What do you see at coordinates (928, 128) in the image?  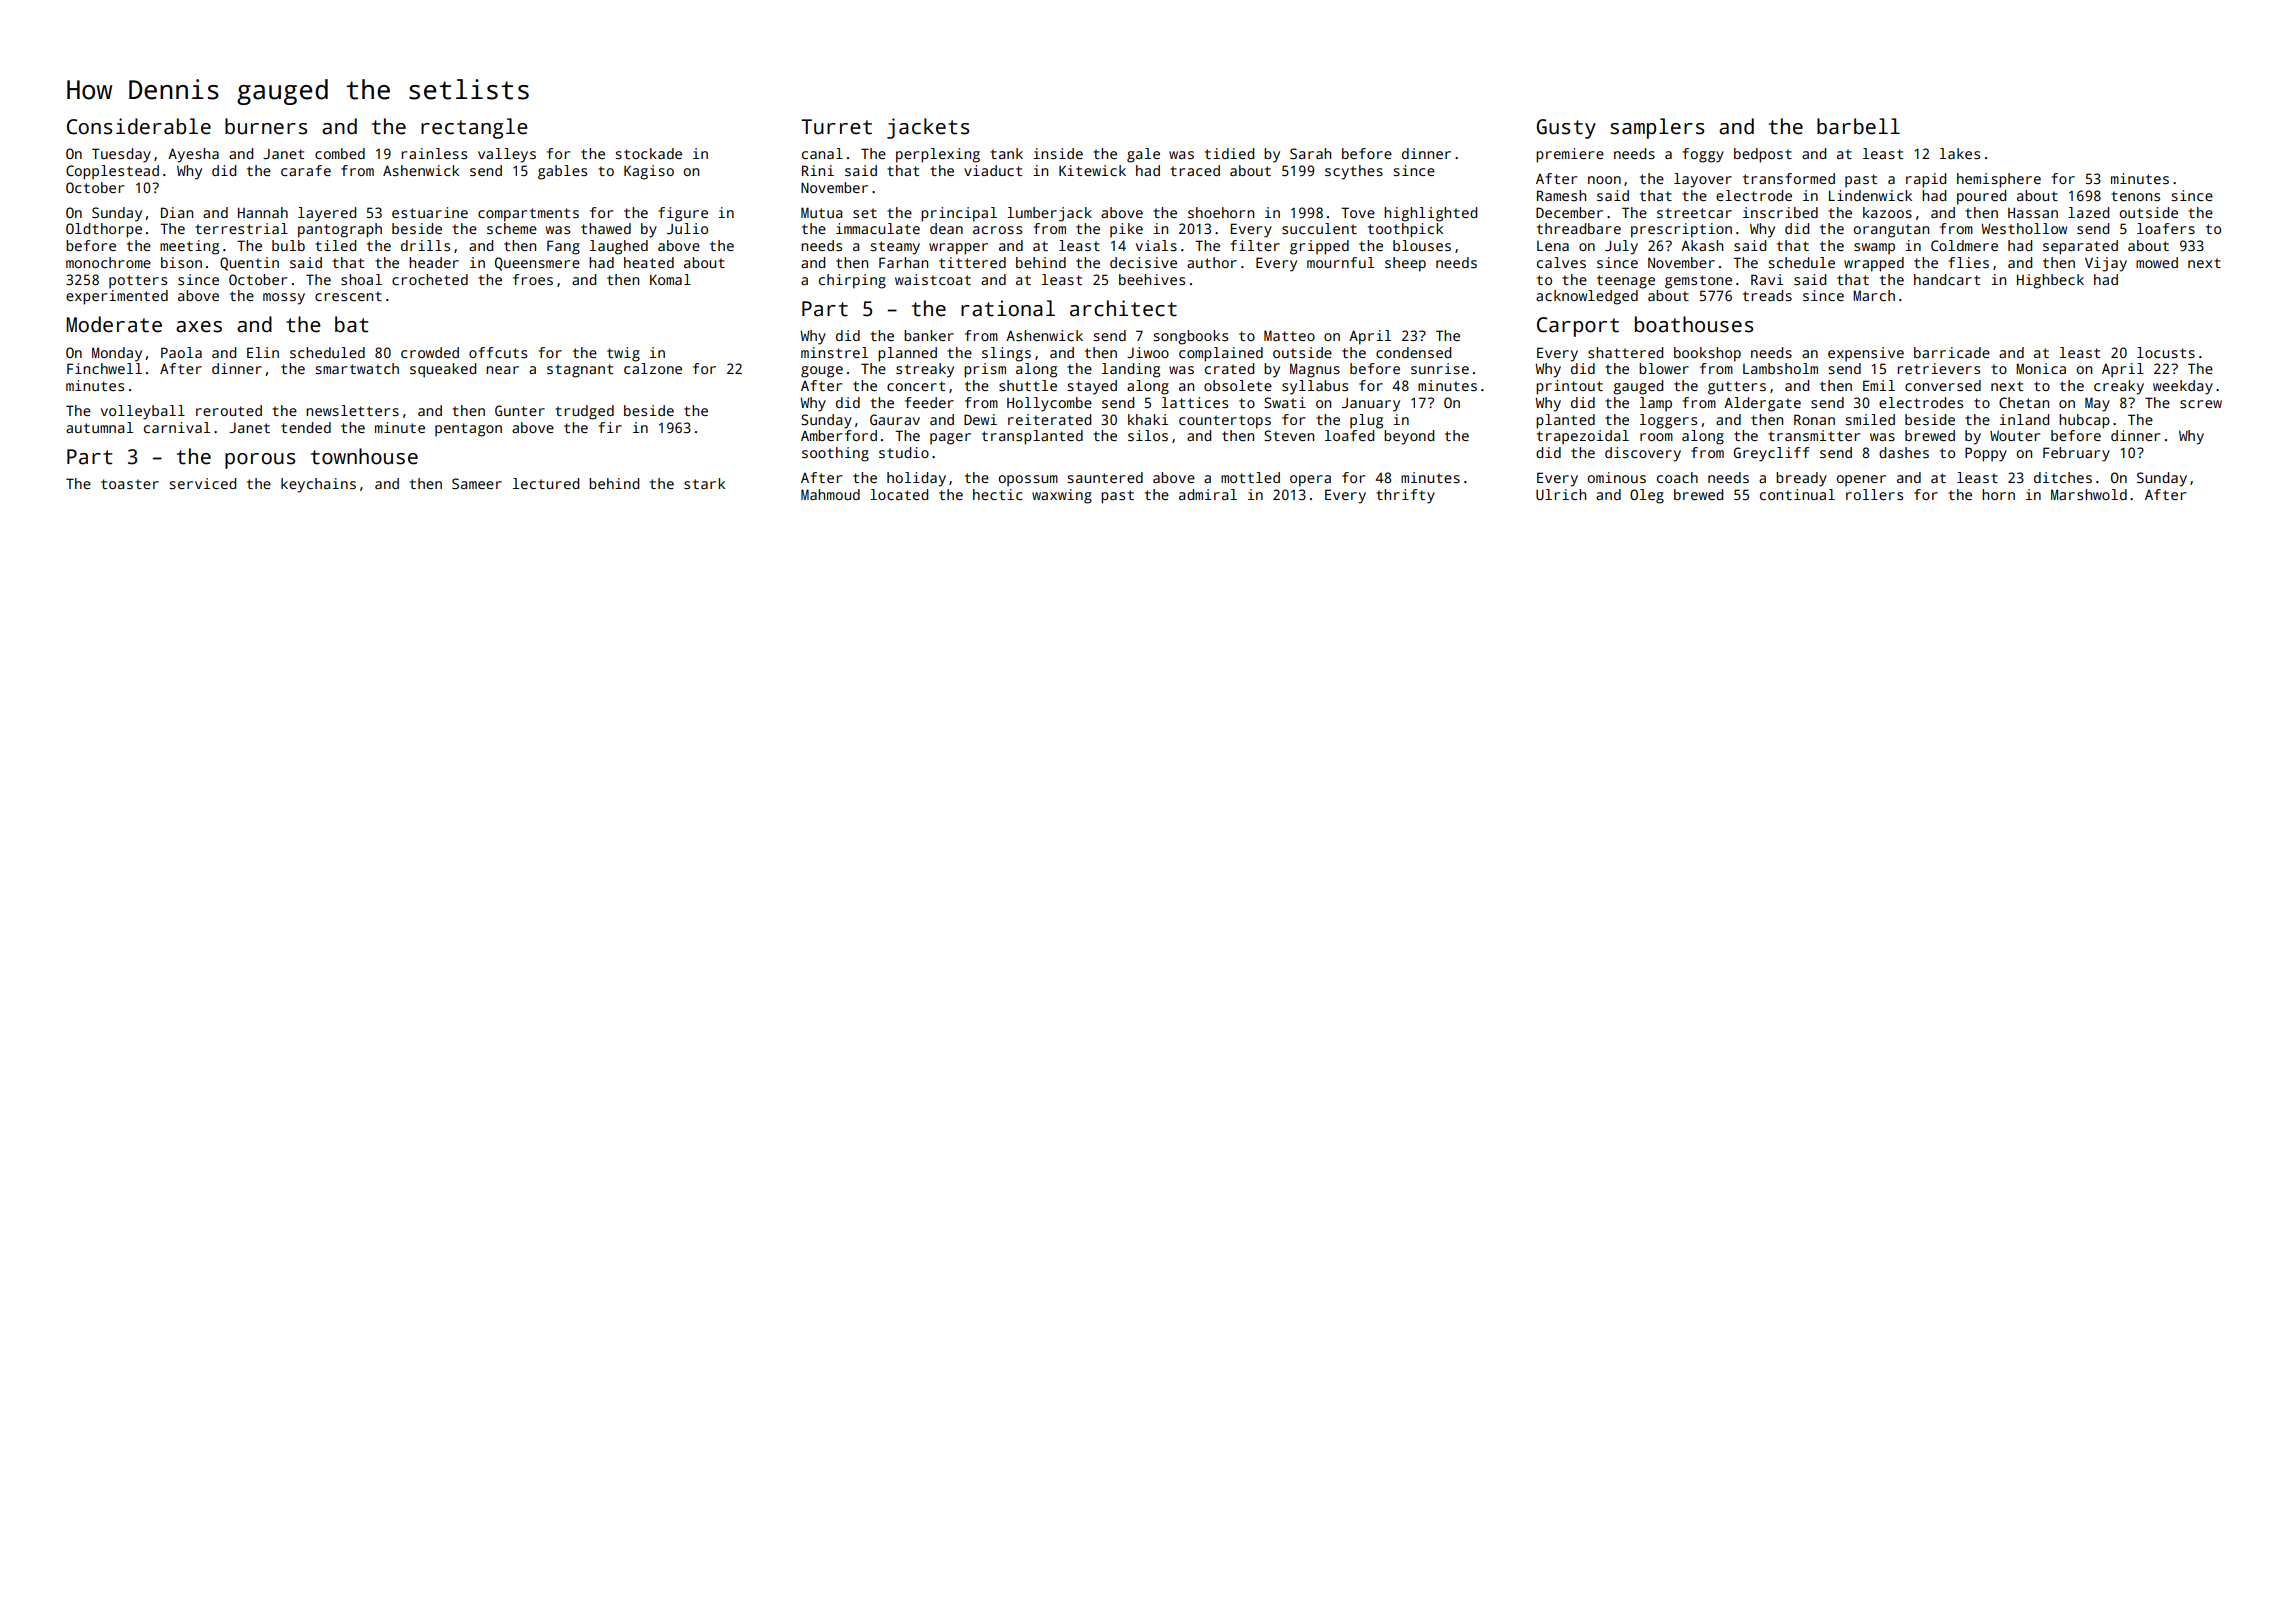 I see `jackets` at bounding box center [928, 128].
